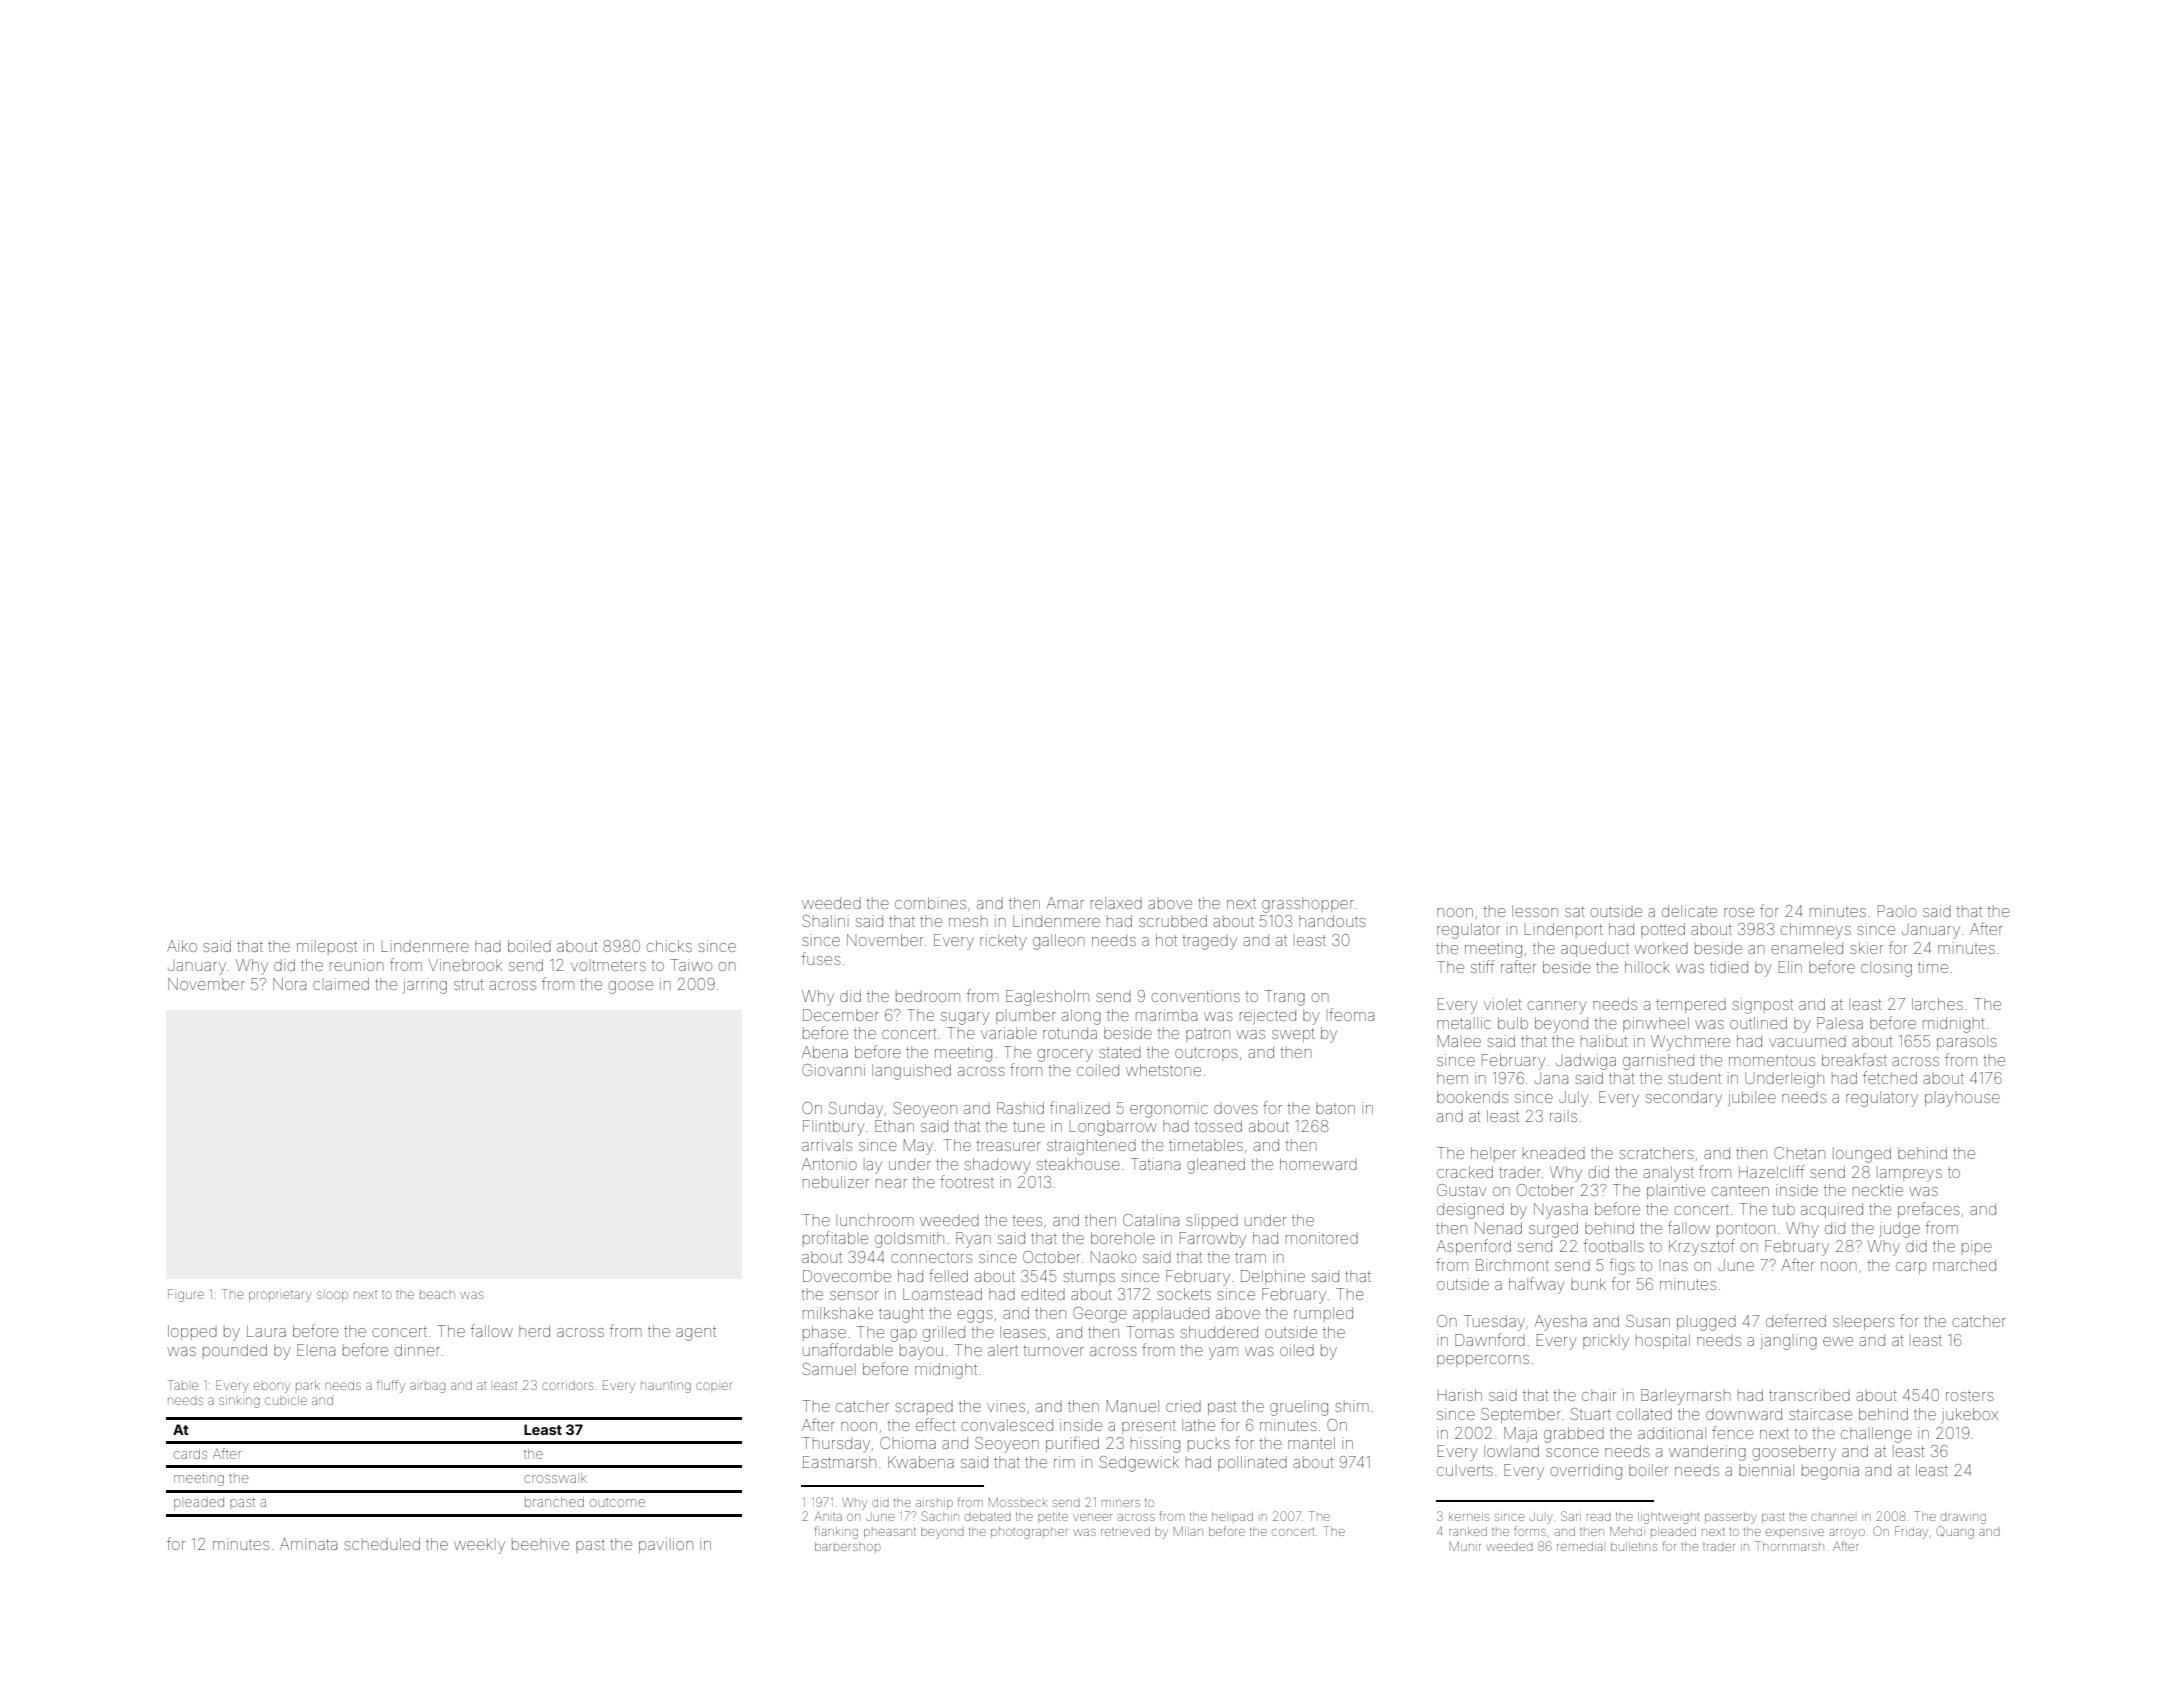 Image resolution: width=2178 pixels, height=1683 pixels. I want to click on Antonio, so click(829, 1164).
